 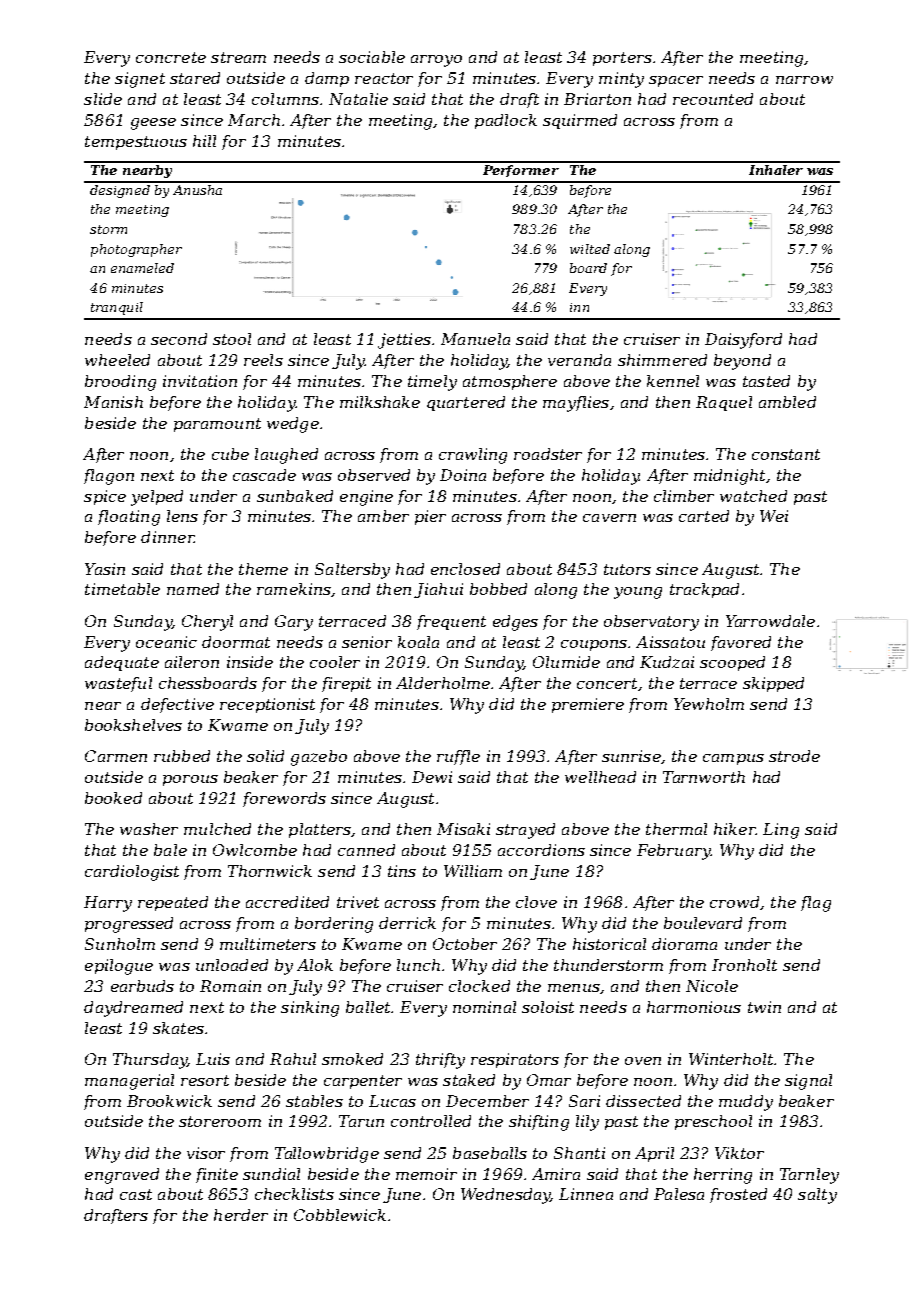 What do you see at coordinates (200, 381) in the screenshot?
I see `invitation` at bounding box center [200, 381].
